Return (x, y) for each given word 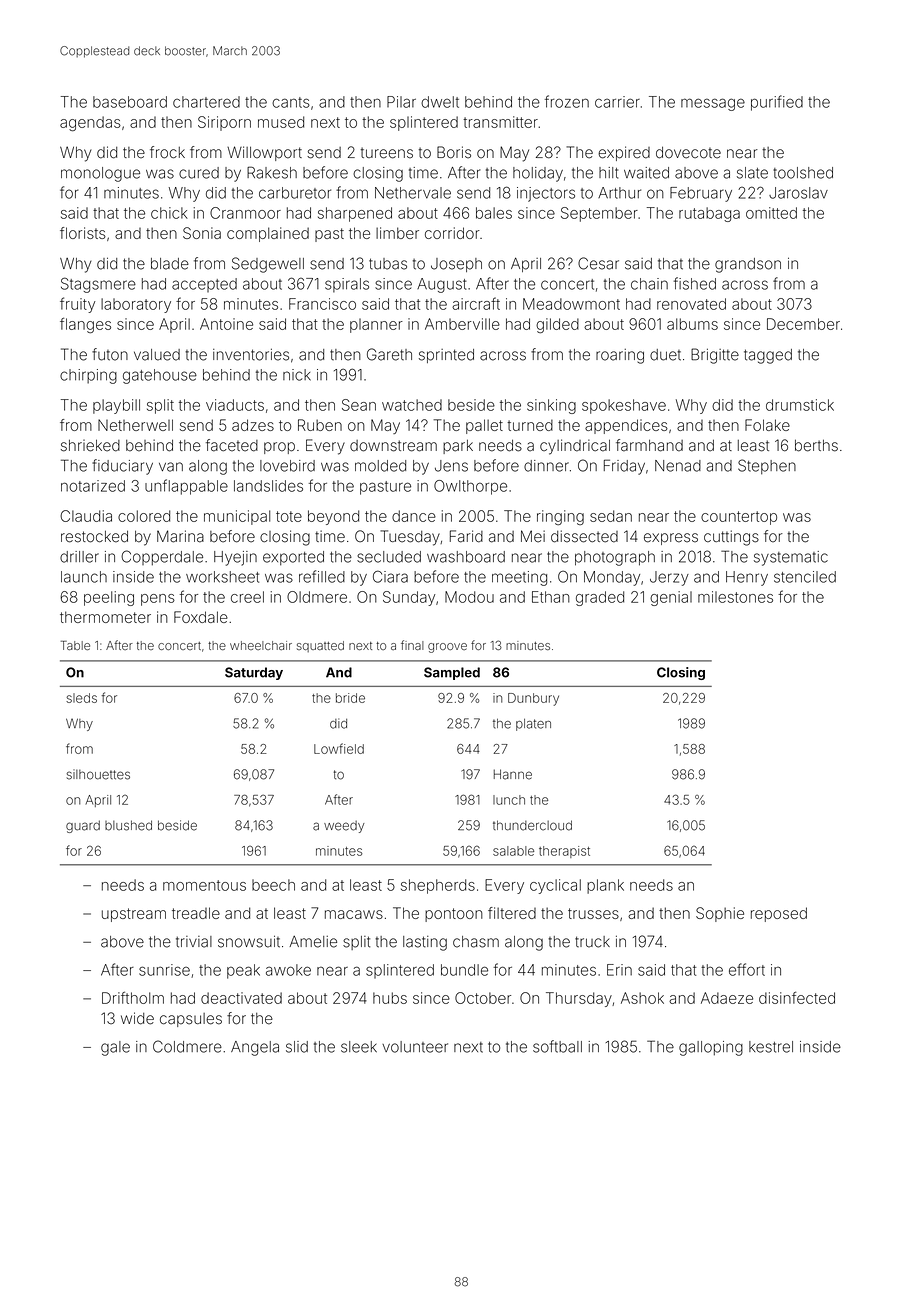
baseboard (130, 102)
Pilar (401, 102)
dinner (546, 466)
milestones (735, 597)
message (713, 104)
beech (273, 885)
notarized (93, 486)
